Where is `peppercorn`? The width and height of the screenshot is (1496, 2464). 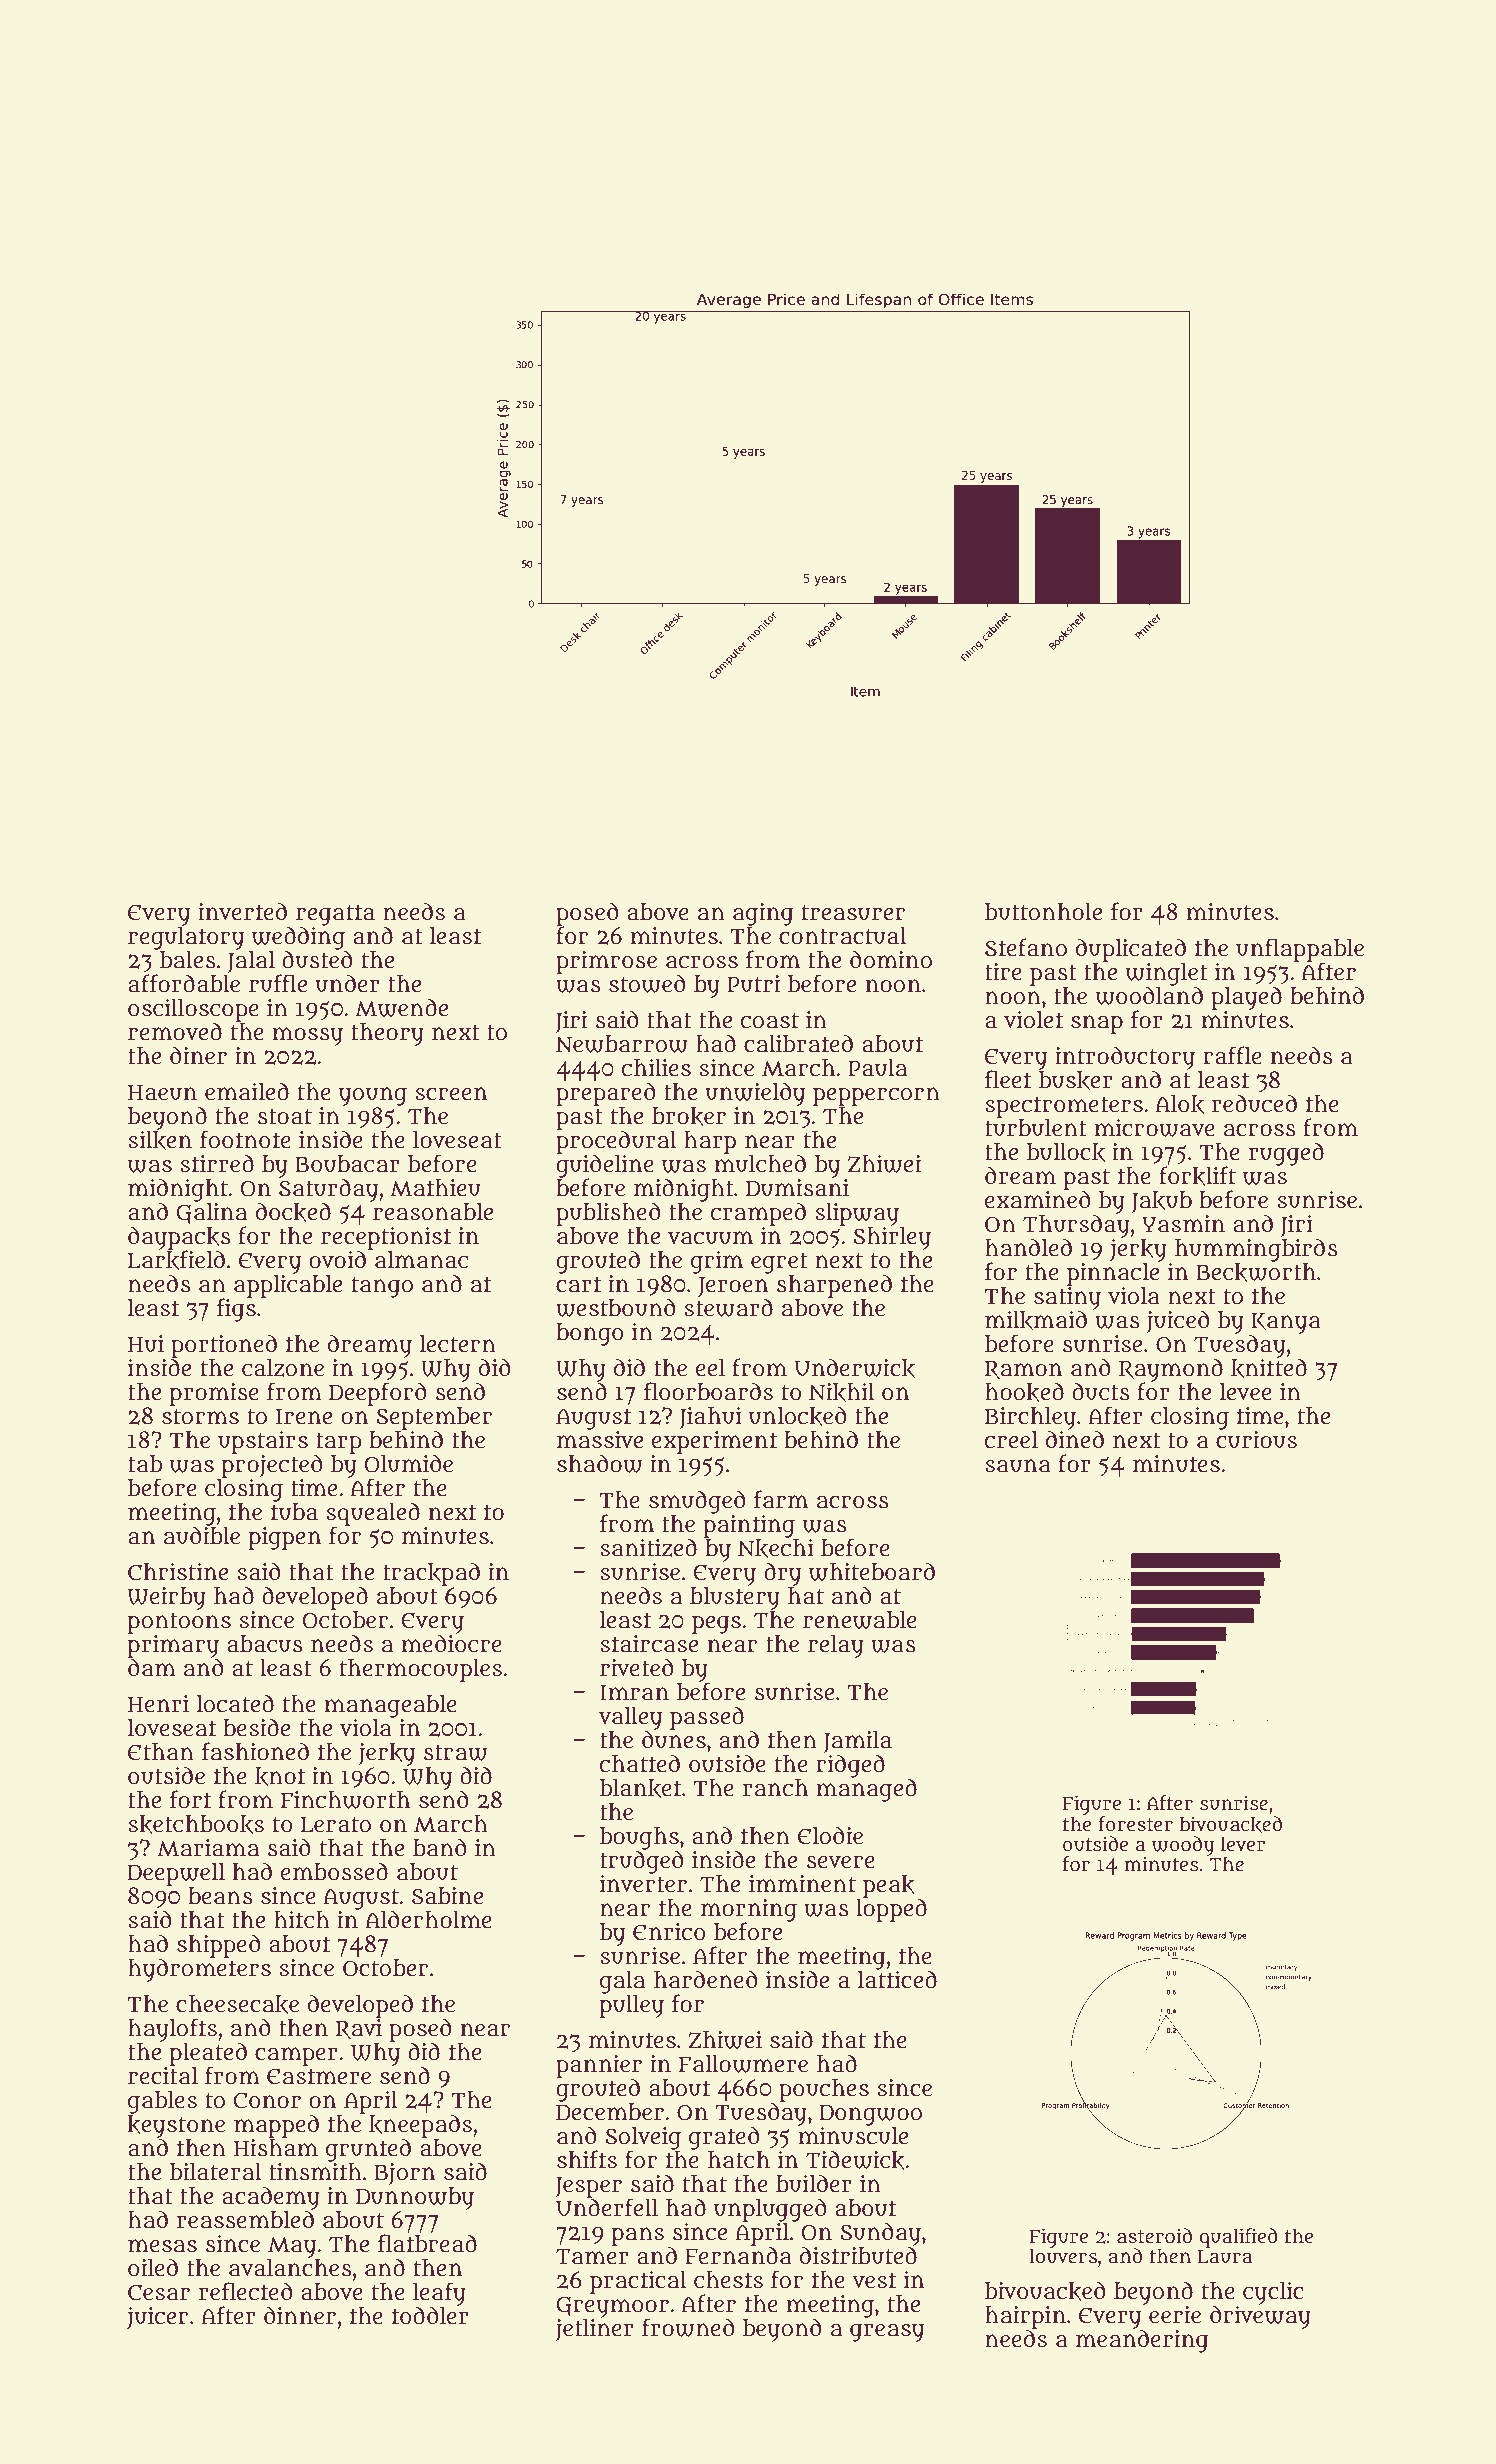
peppercorn is located at coordinates (876, 1096).
